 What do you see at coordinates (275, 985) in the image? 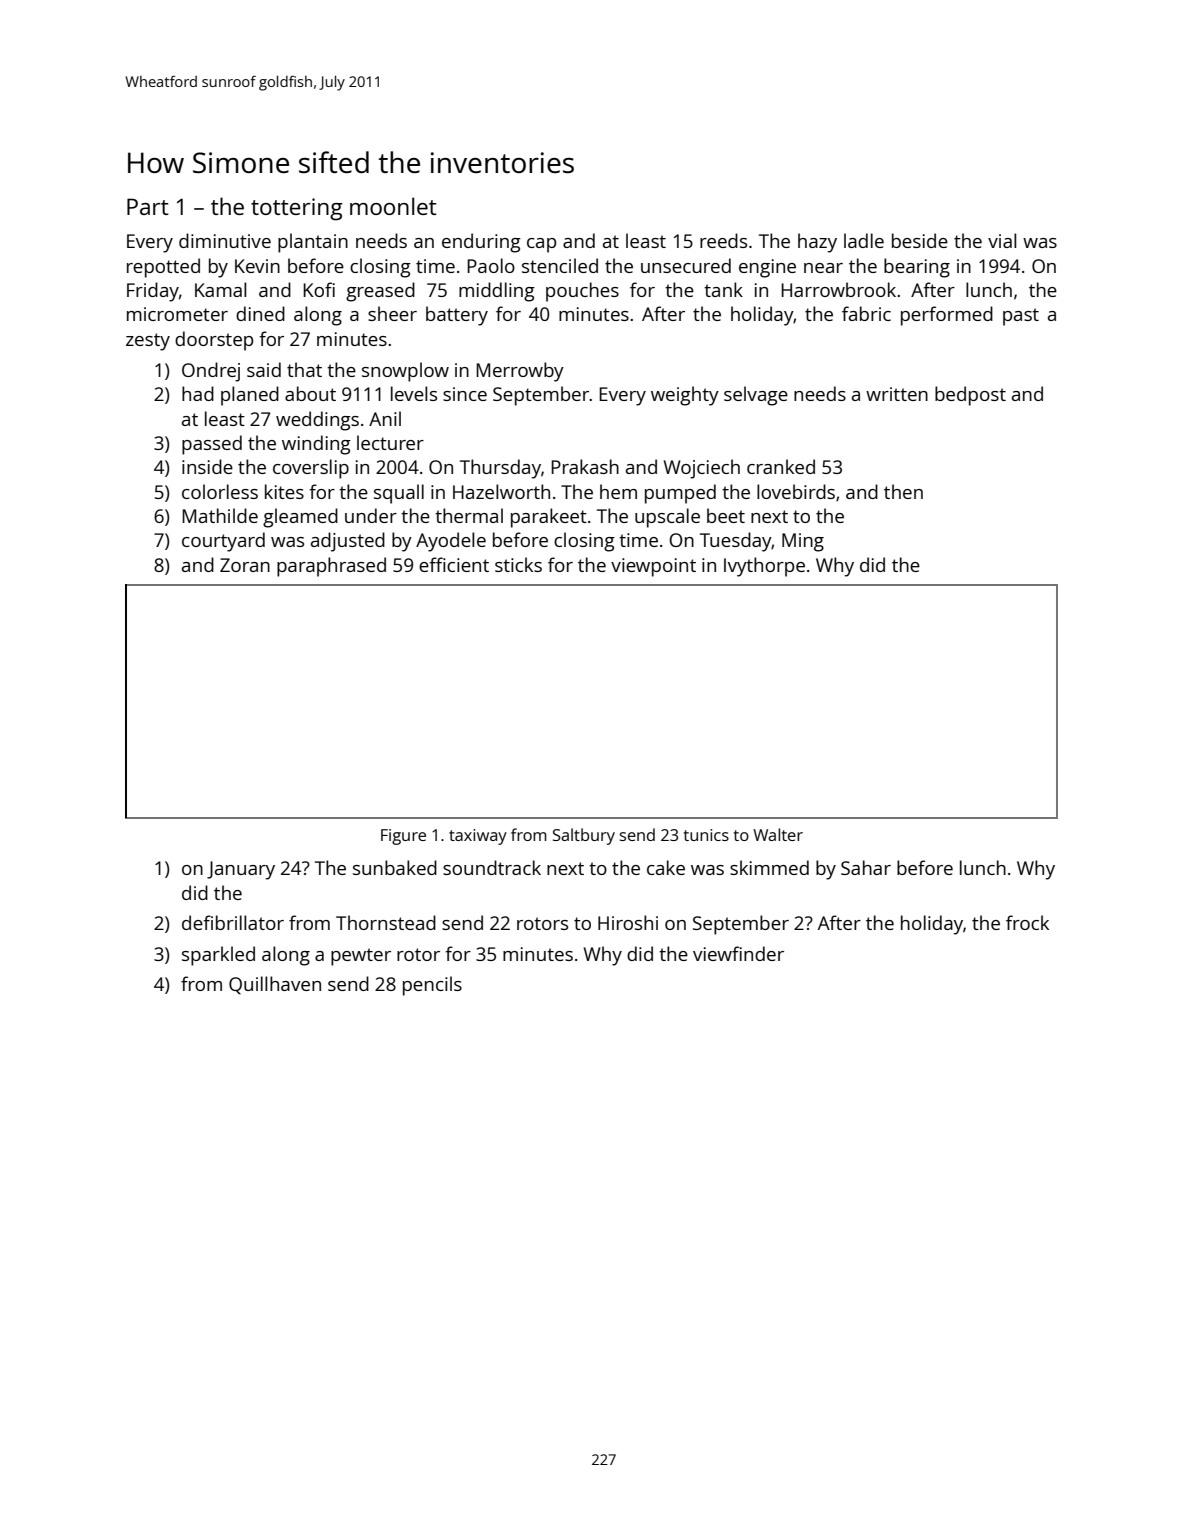
I see `Quillhaven` at bounding box center [275, 985].
